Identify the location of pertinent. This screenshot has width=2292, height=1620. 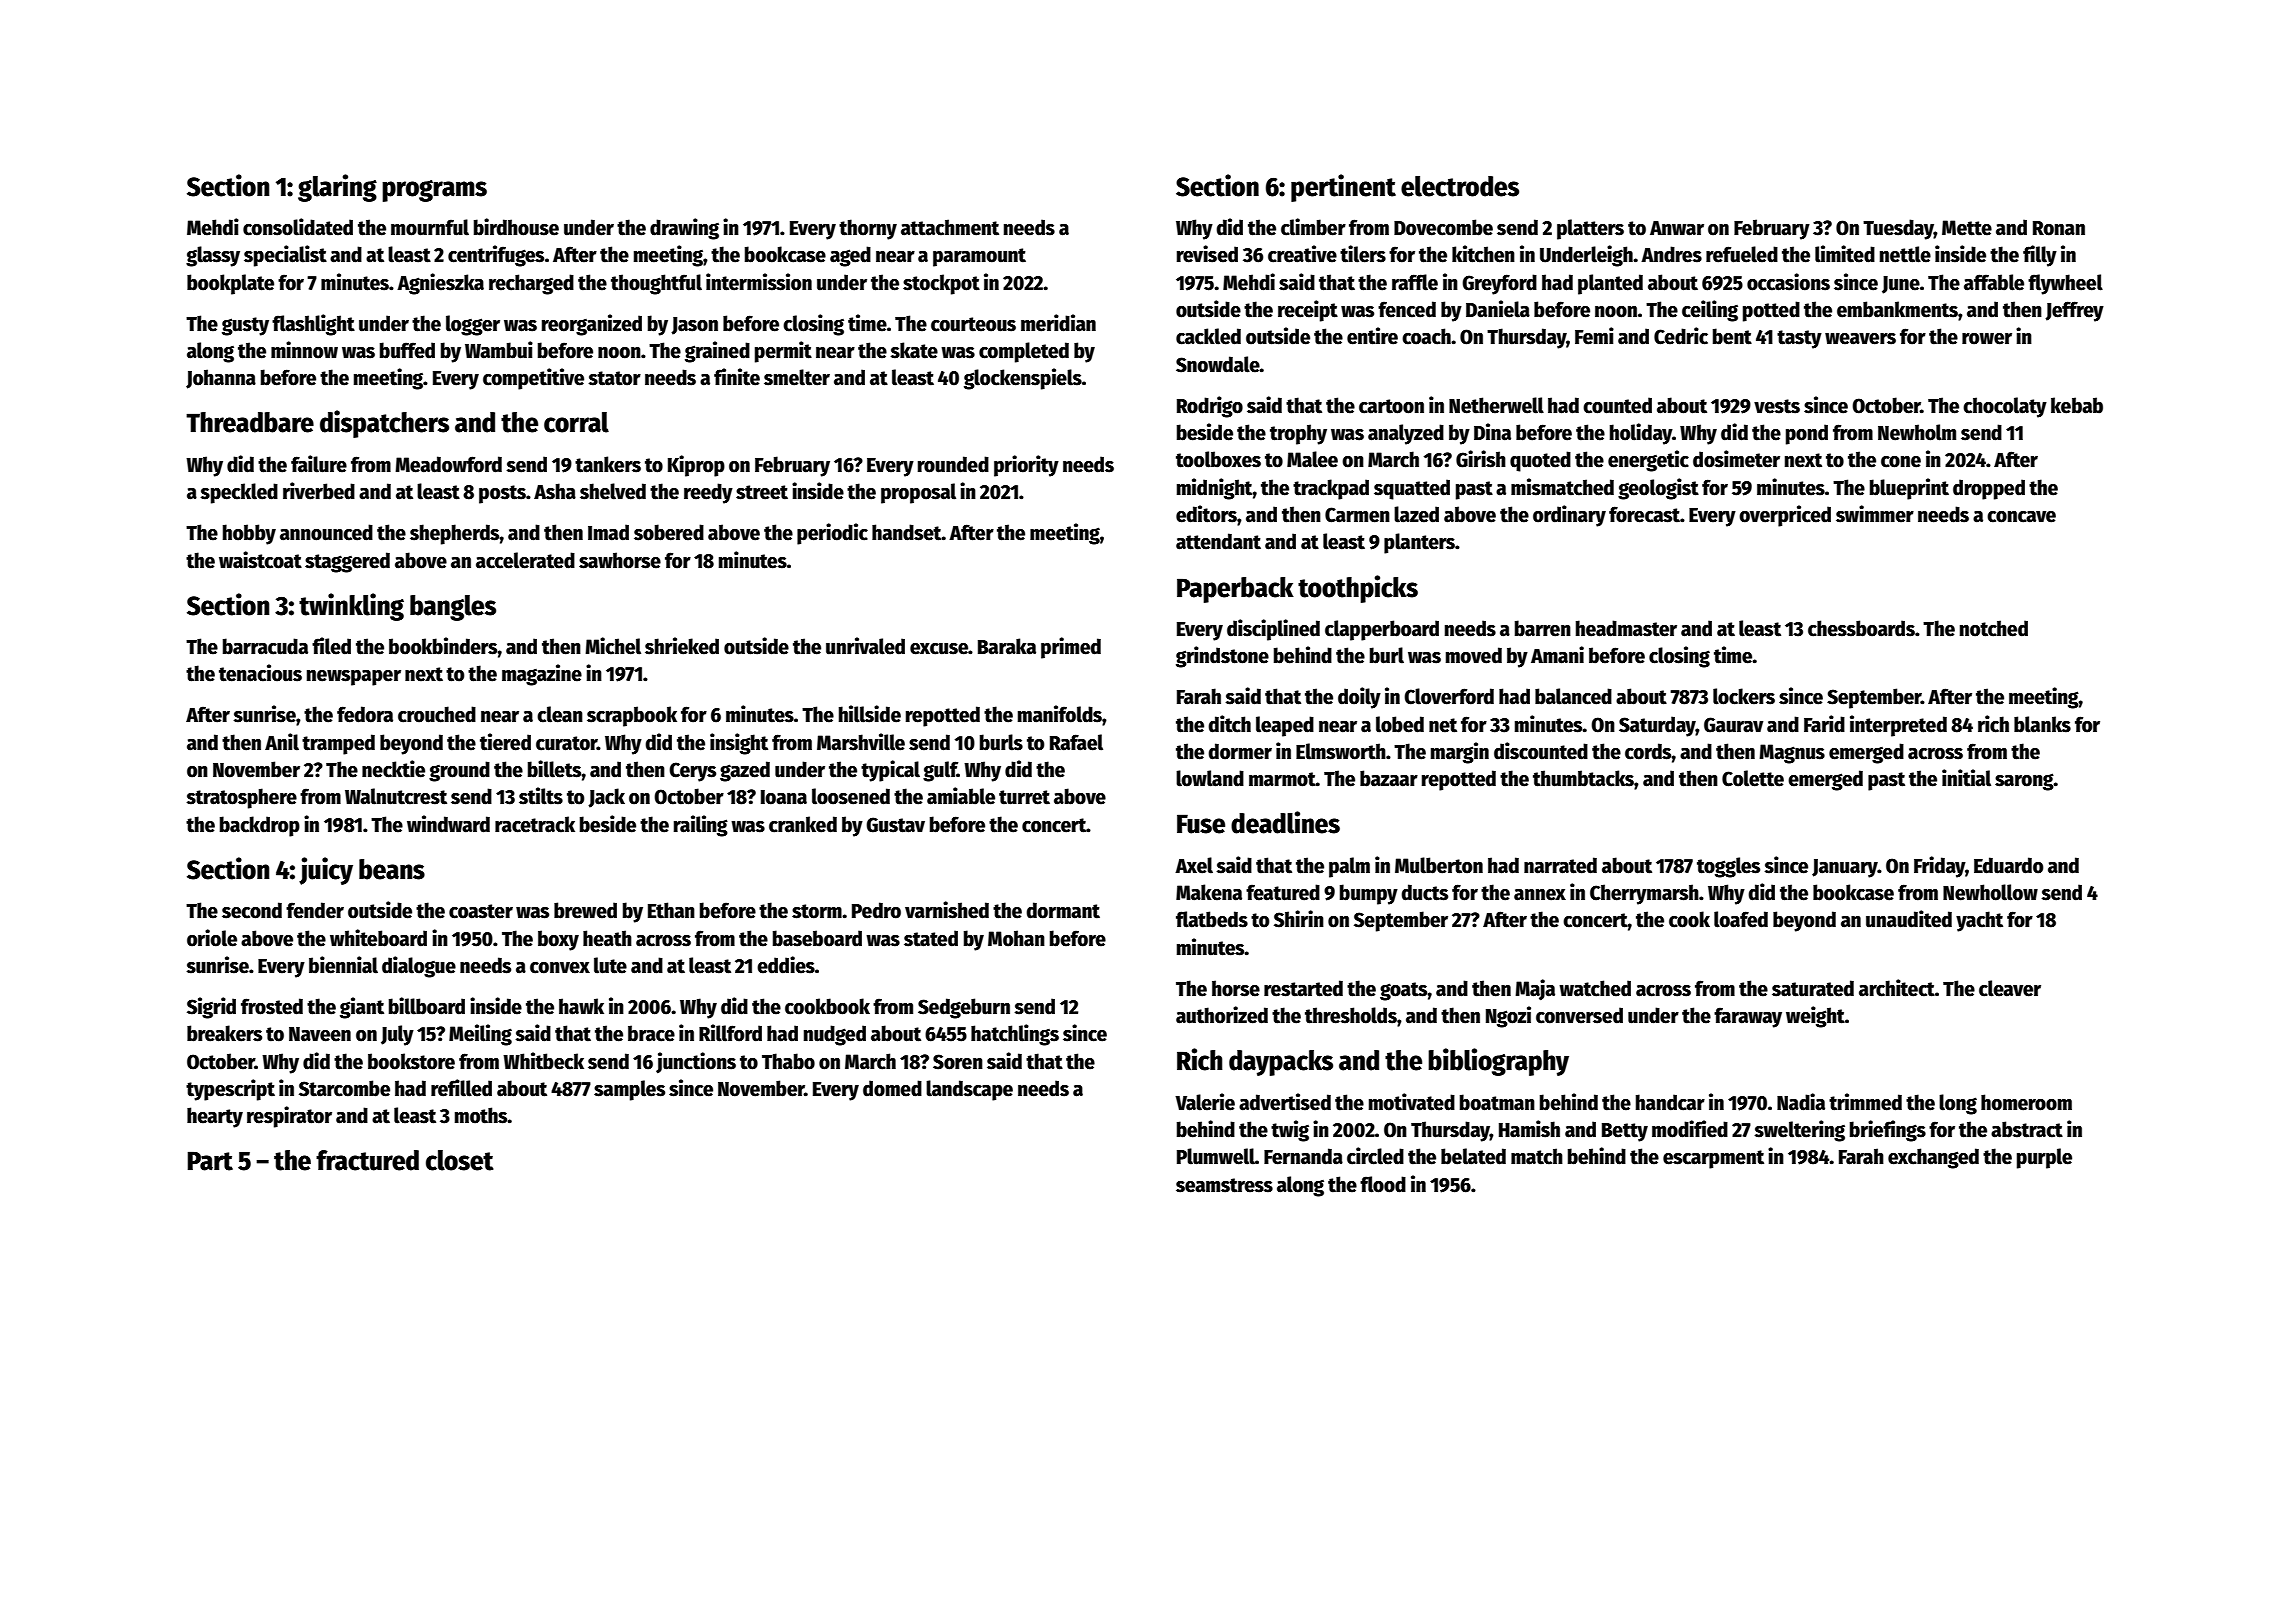
(1343, 188).
